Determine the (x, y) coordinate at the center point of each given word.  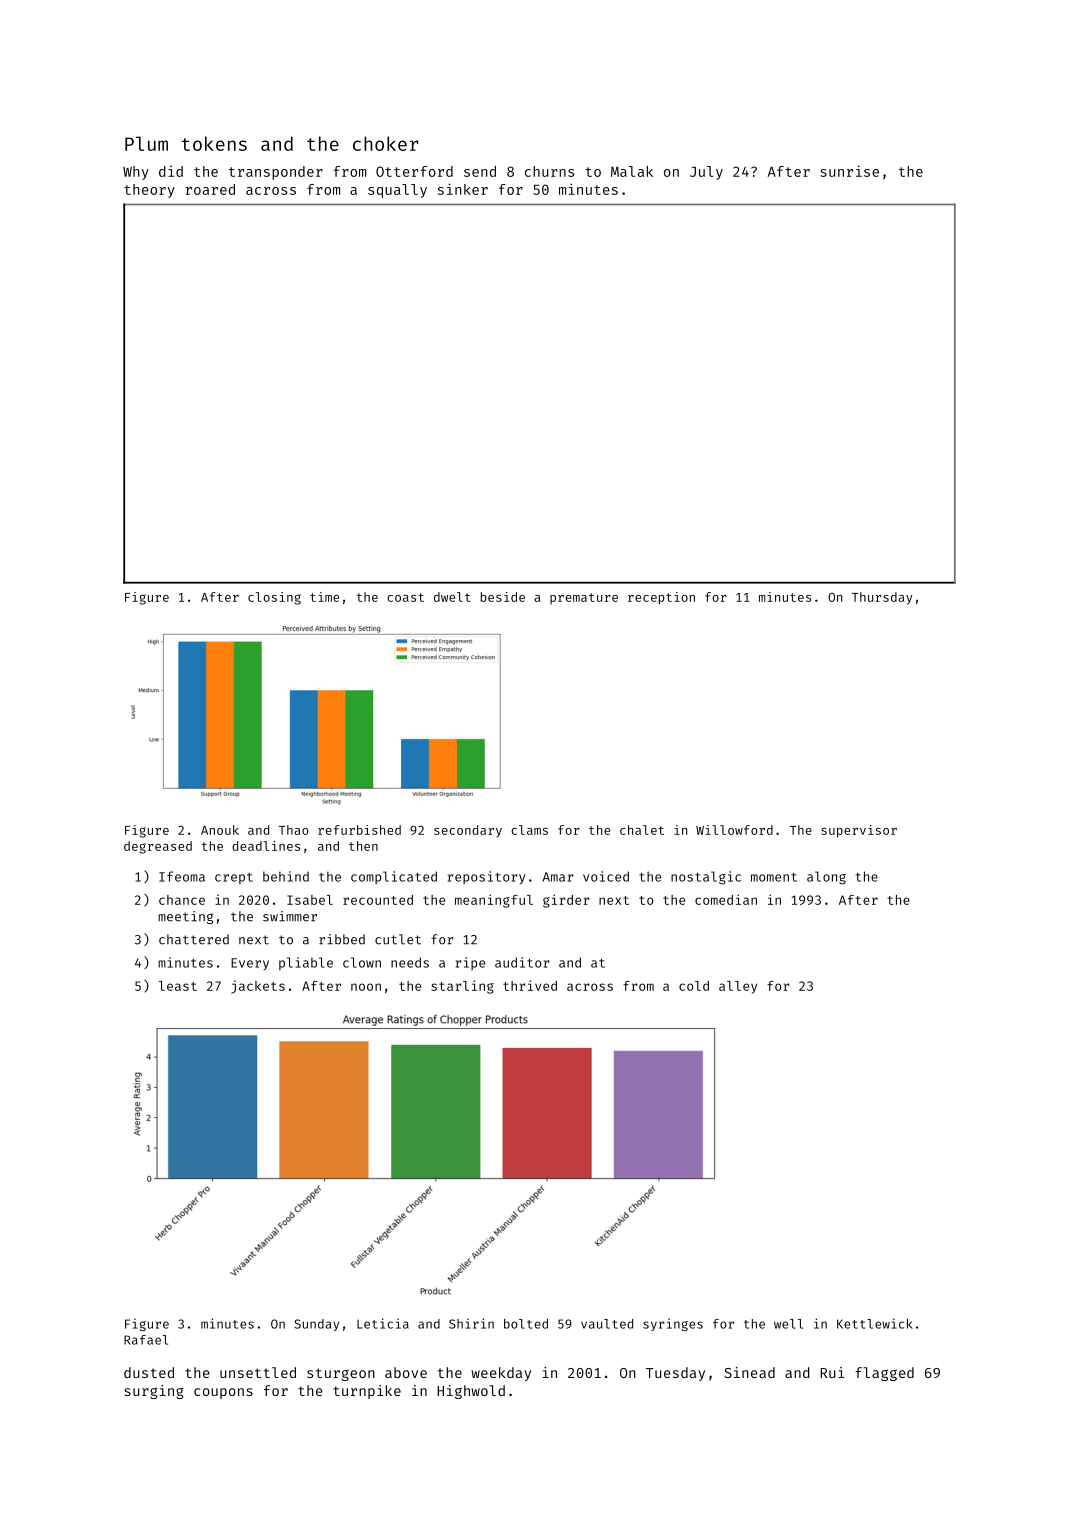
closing (274, 598)
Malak (632, 171)
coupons (223, 1393)
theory (149, 191)
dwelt (452, 597)
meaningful (494, 901)
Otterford (414, 171)
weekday (501, 1374)
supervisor (859, 831)
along (826, 878)
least (178, 986)
